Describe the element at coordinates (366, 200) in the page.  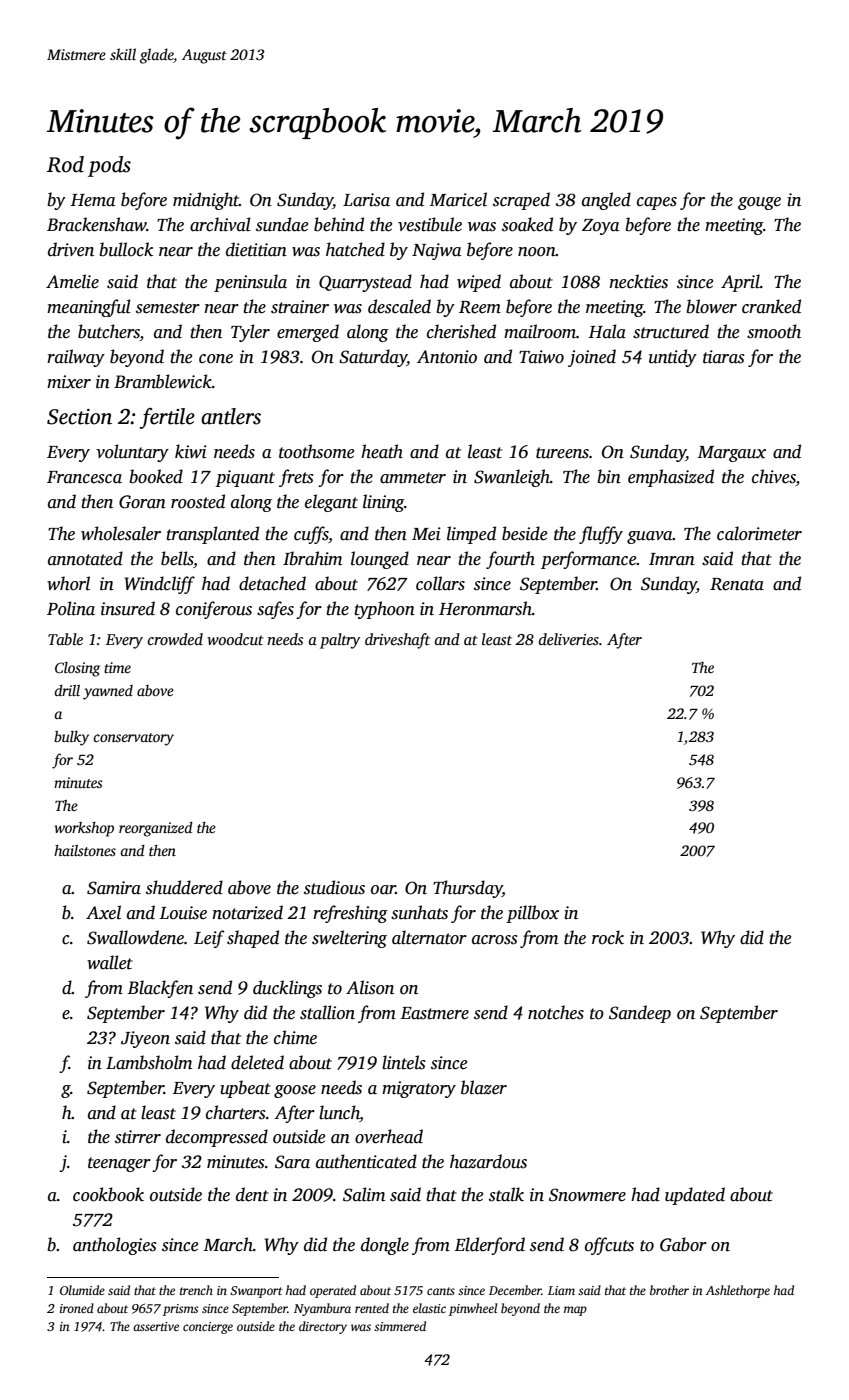
I see `Larisa` at that location.
